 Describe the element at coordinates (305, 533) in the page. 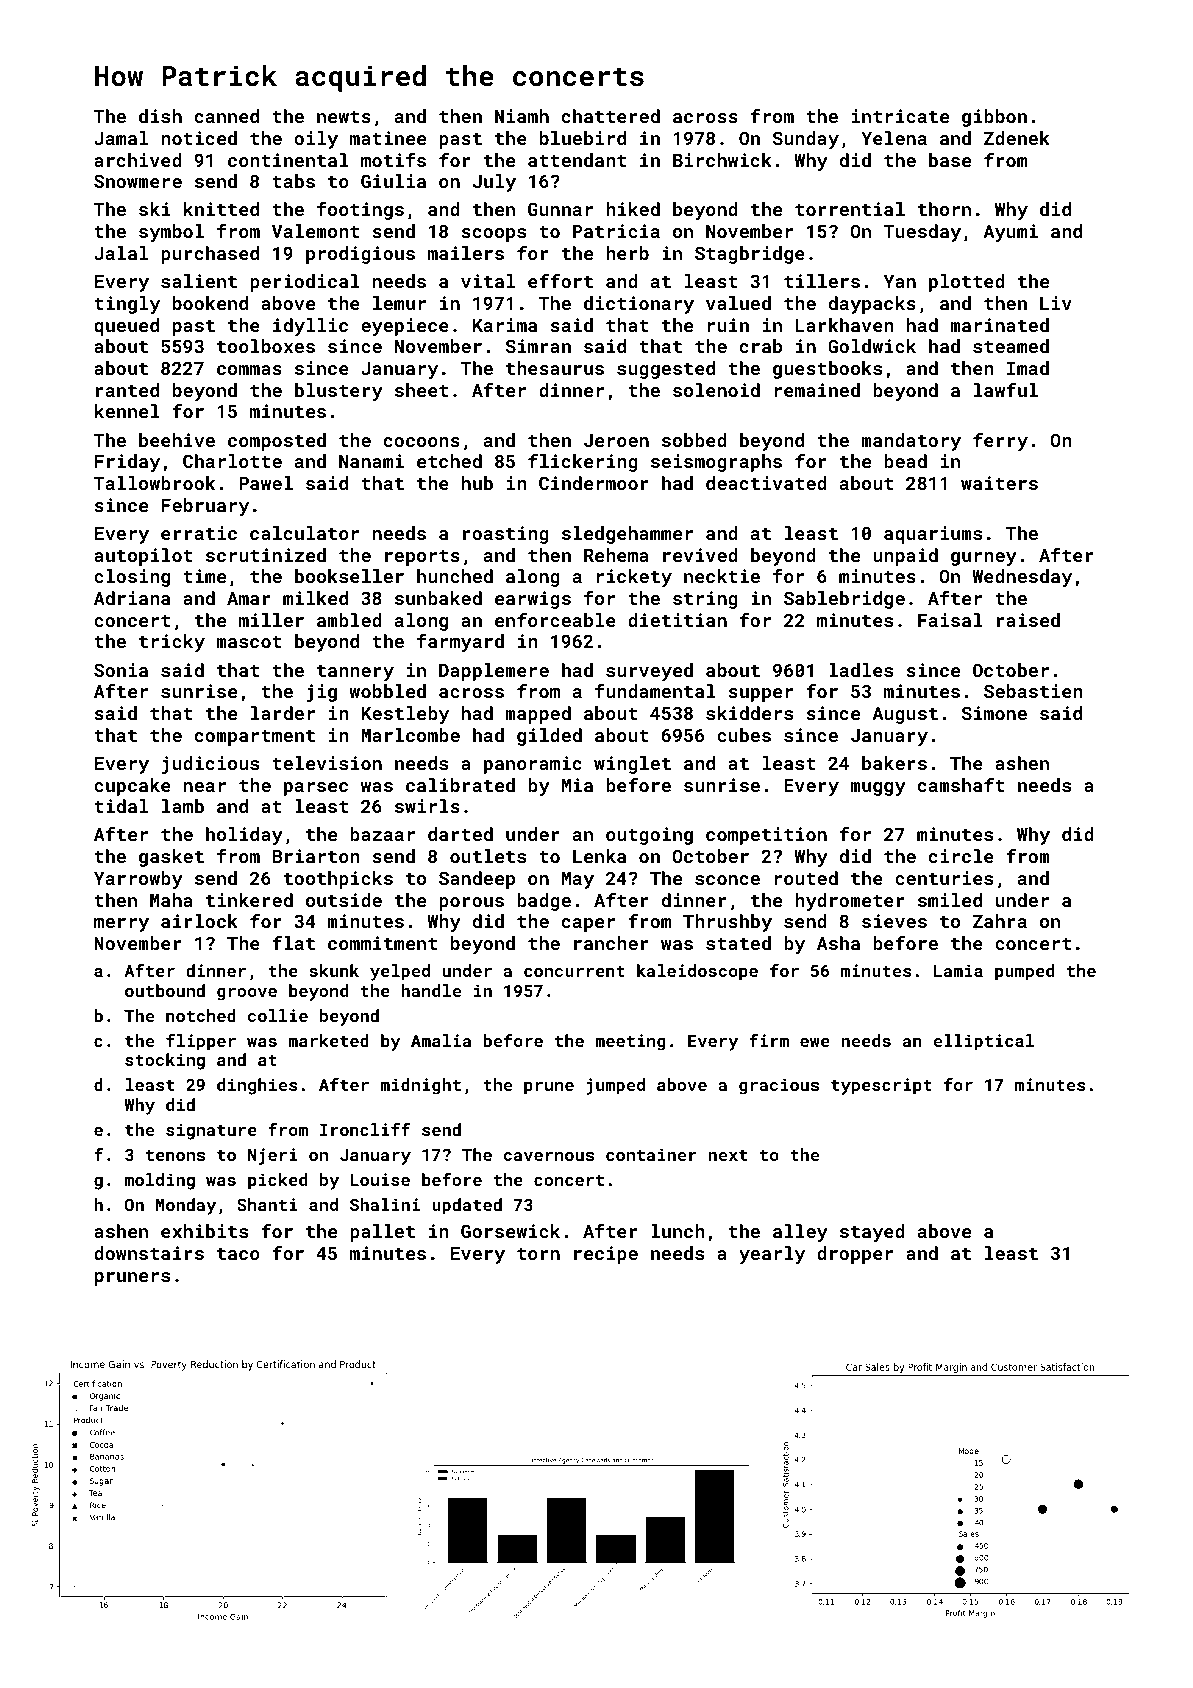

I see `calculator` at that location.
